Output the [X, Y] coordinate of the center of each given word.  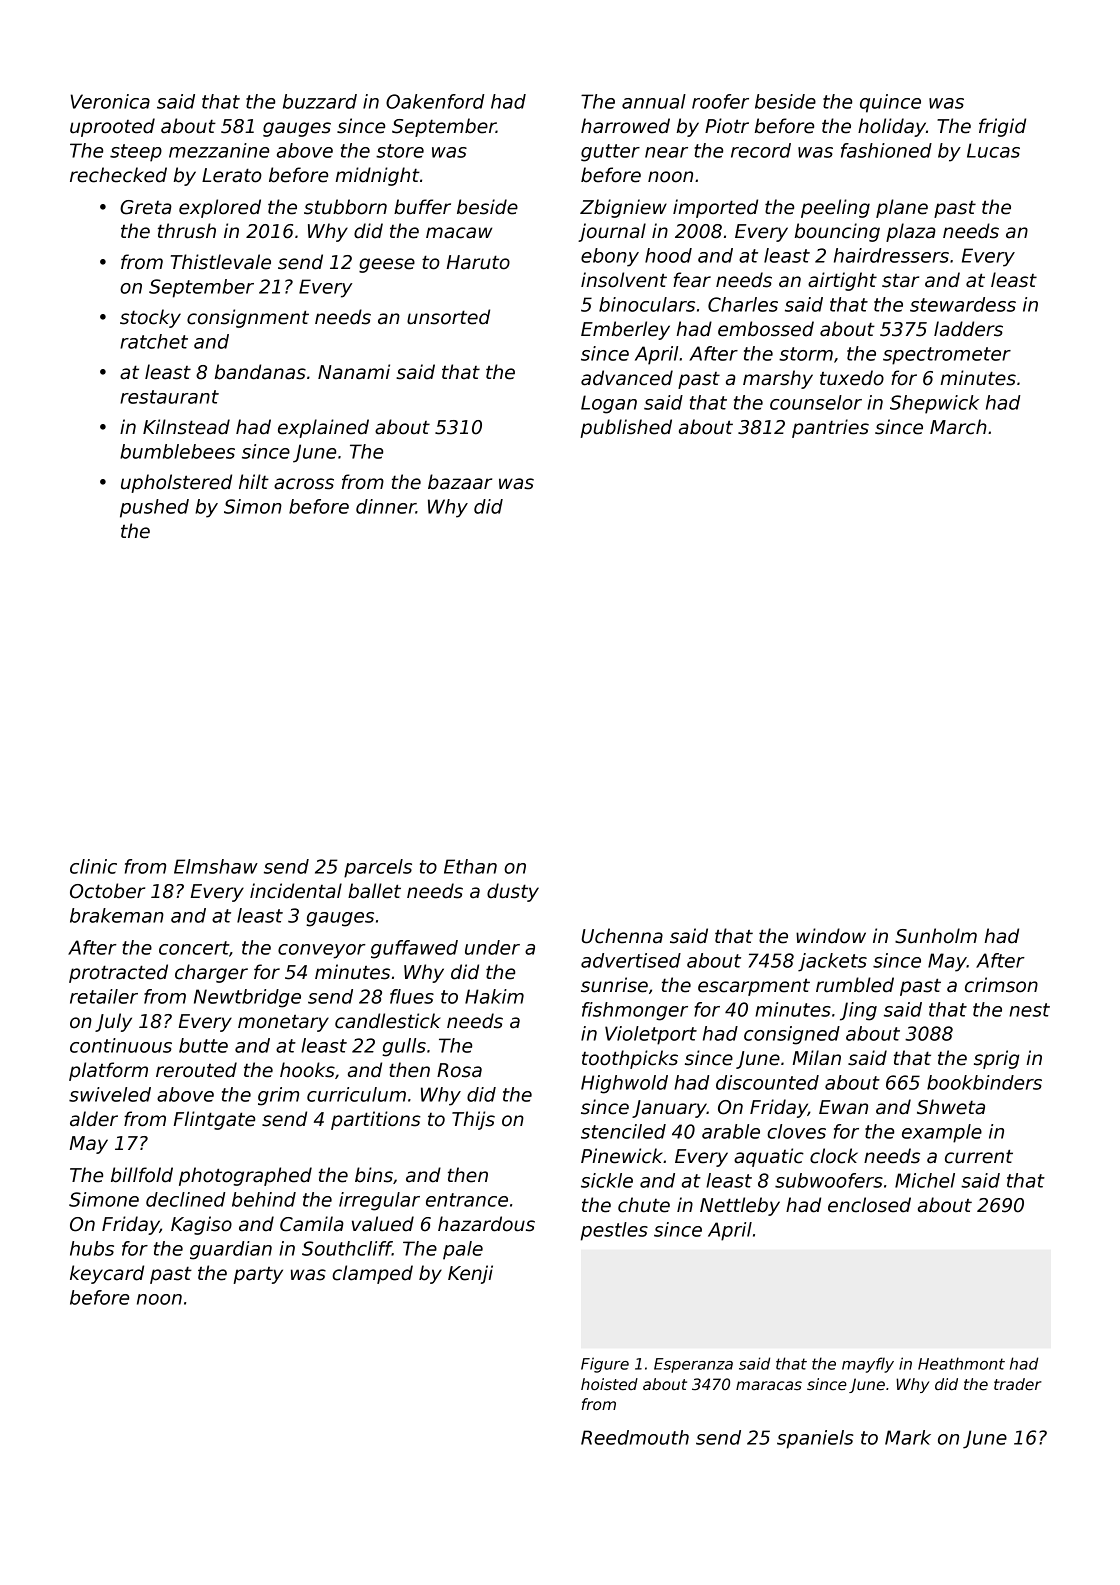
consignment [248, 318]
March [958, 427]
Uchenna [622, 936]
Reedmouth [635, 1437]
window [831, 936]
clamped [372, 1274]
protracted [118, 973]
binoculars [647, 304]
